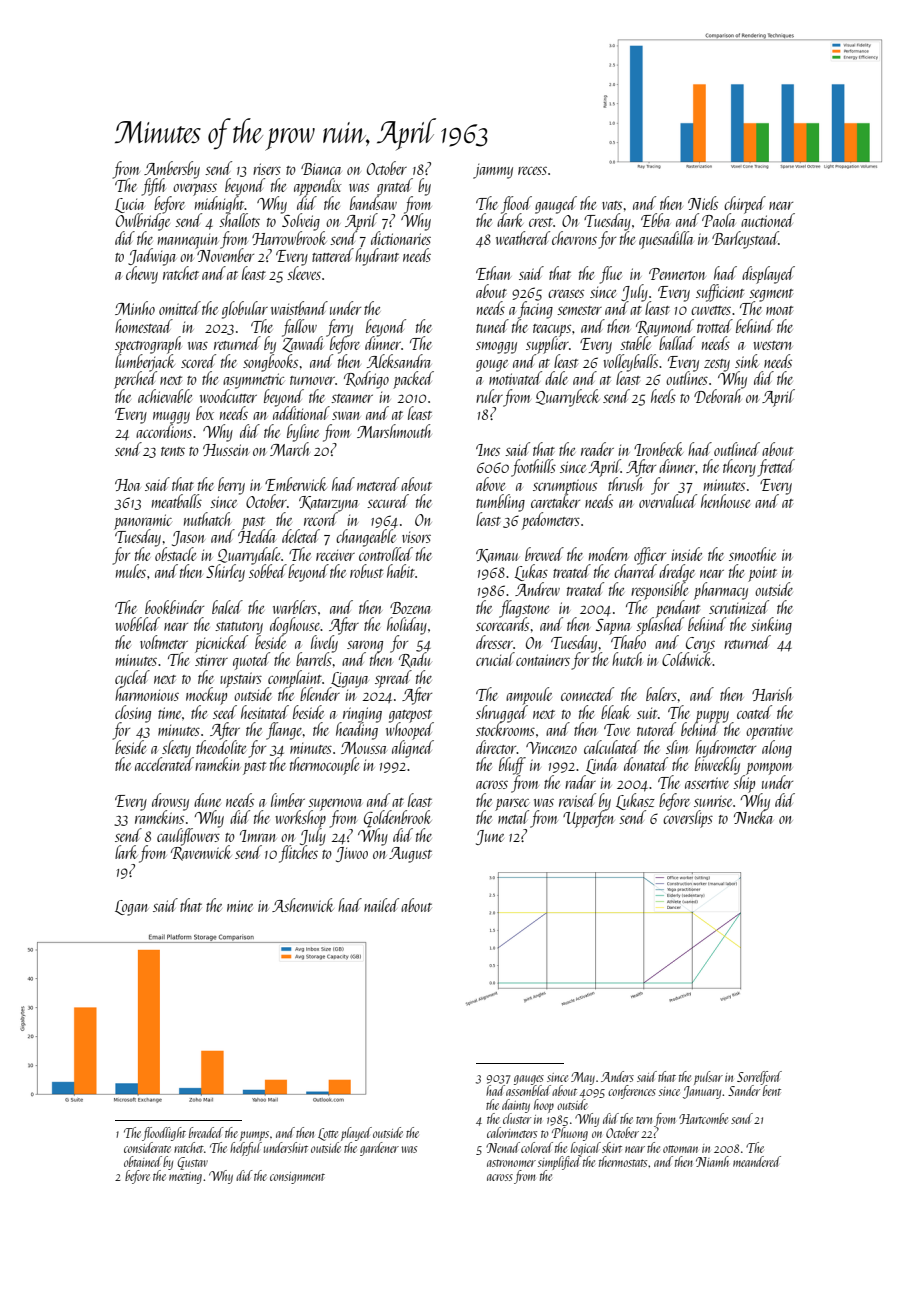  I want to click on mine, so click(240, 906).
